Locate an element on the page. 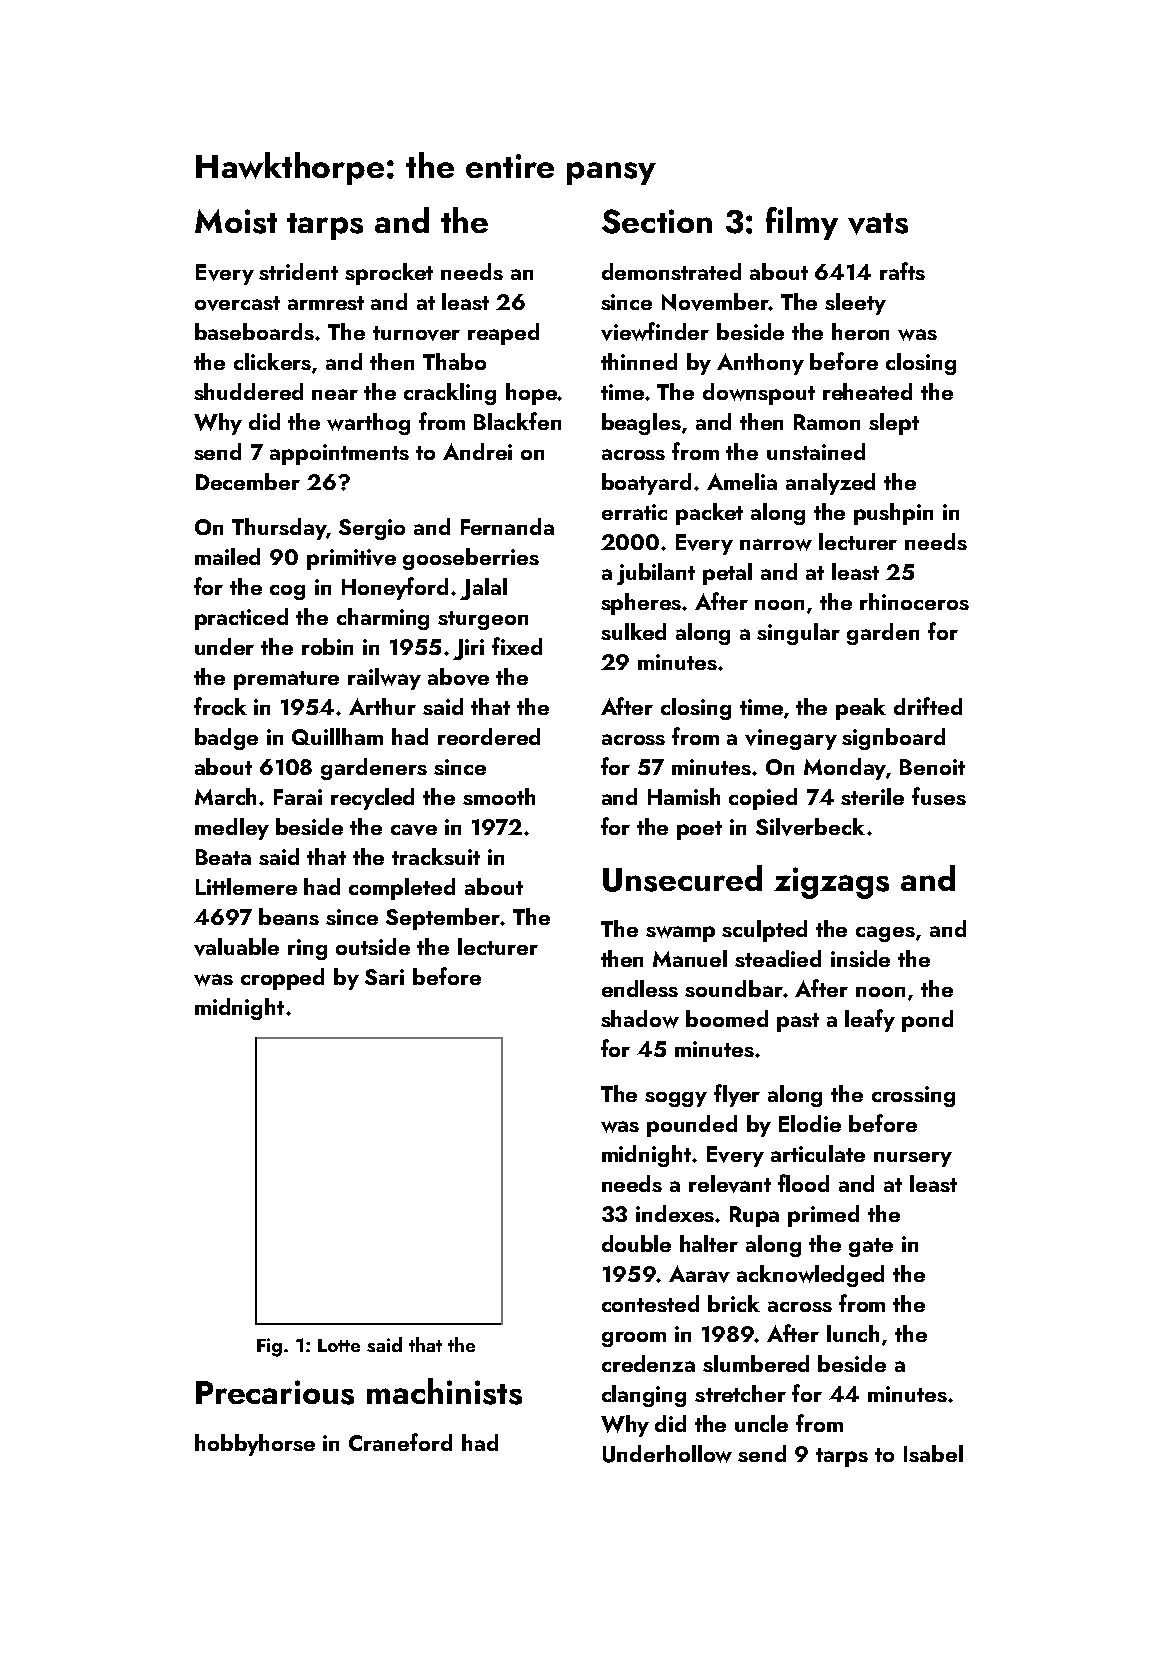 This document has height=1654, width=1165. vats is located at coordinates (878, 224).
